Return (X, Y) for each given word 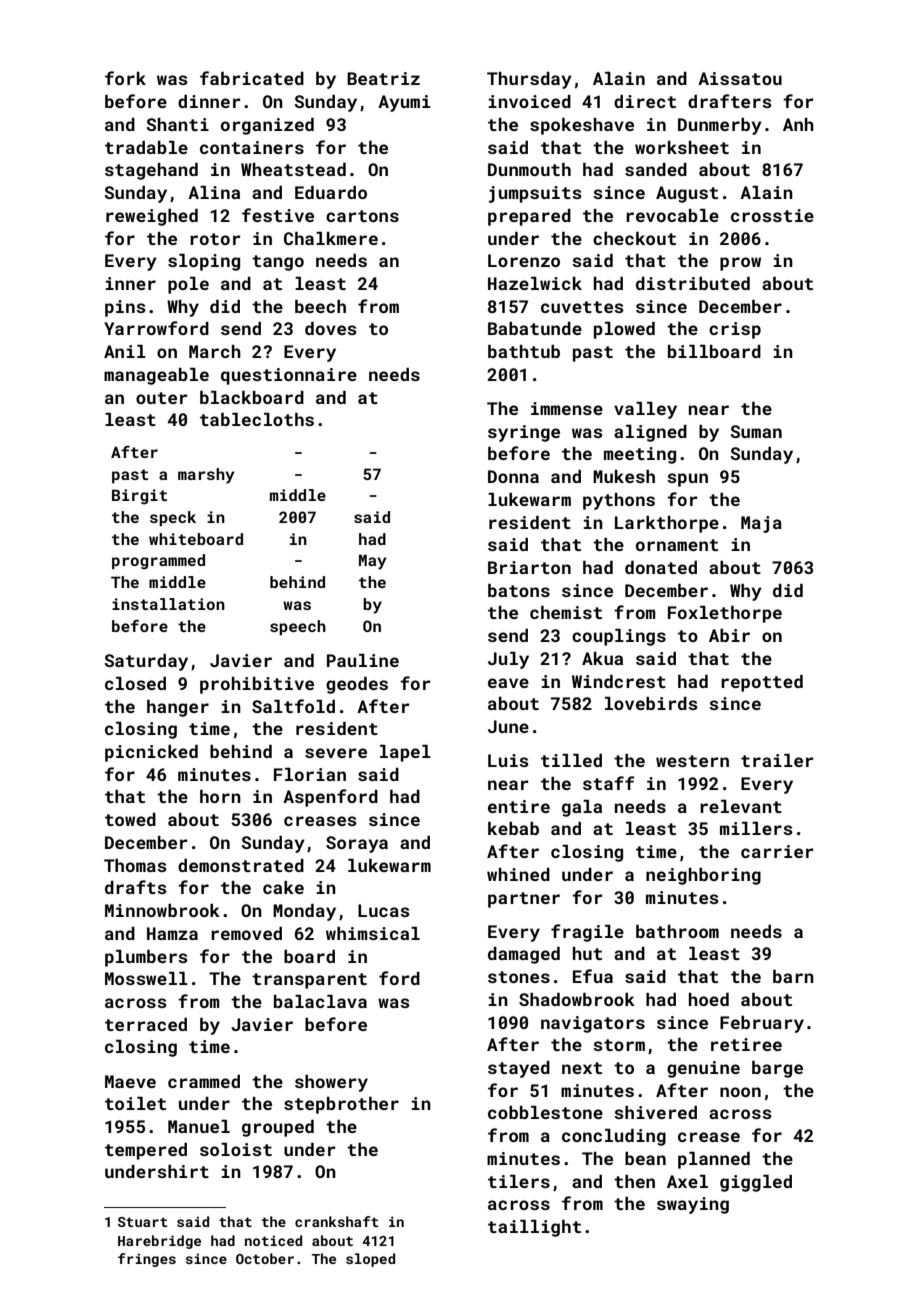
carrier (777, 851)
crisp (735, 330)
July (508, 660)
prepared (529, 217)
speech (298, 627)
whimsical (373, 933)
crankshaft (336, 1221)
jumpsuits (535, 194)
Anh (798, 124)
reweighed (152, 217)
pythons (619, 501)
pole (188, 285)
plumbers (146, 958)
